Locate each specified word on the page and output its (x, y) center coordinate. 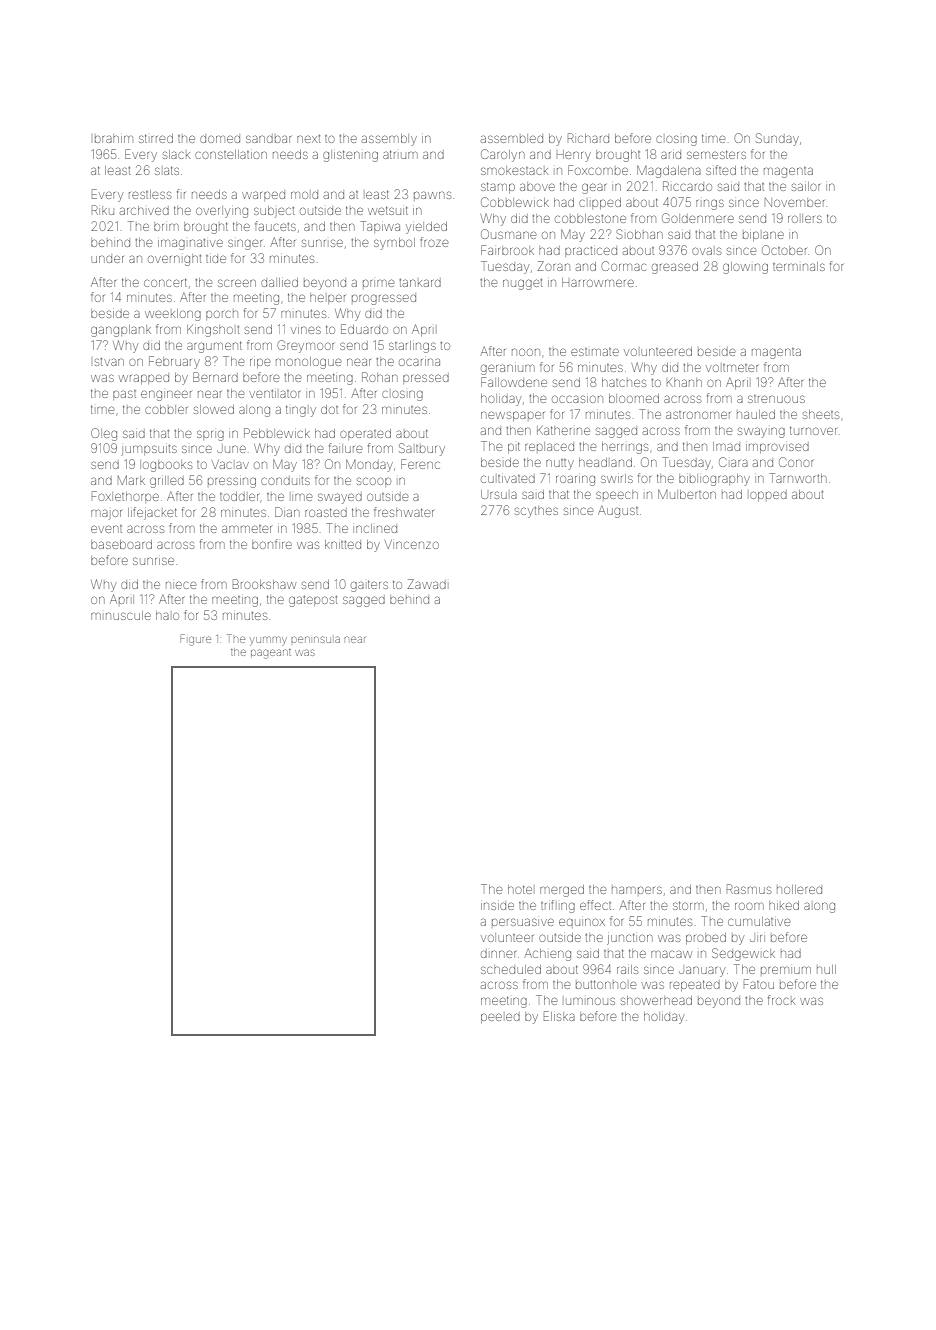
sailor (806, 186)
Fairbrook (507, 250)
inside (497, 906)
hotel (520, 889)
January (702, 971)
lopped (768, 496)
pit (514, 447)
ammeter (247, 529)
